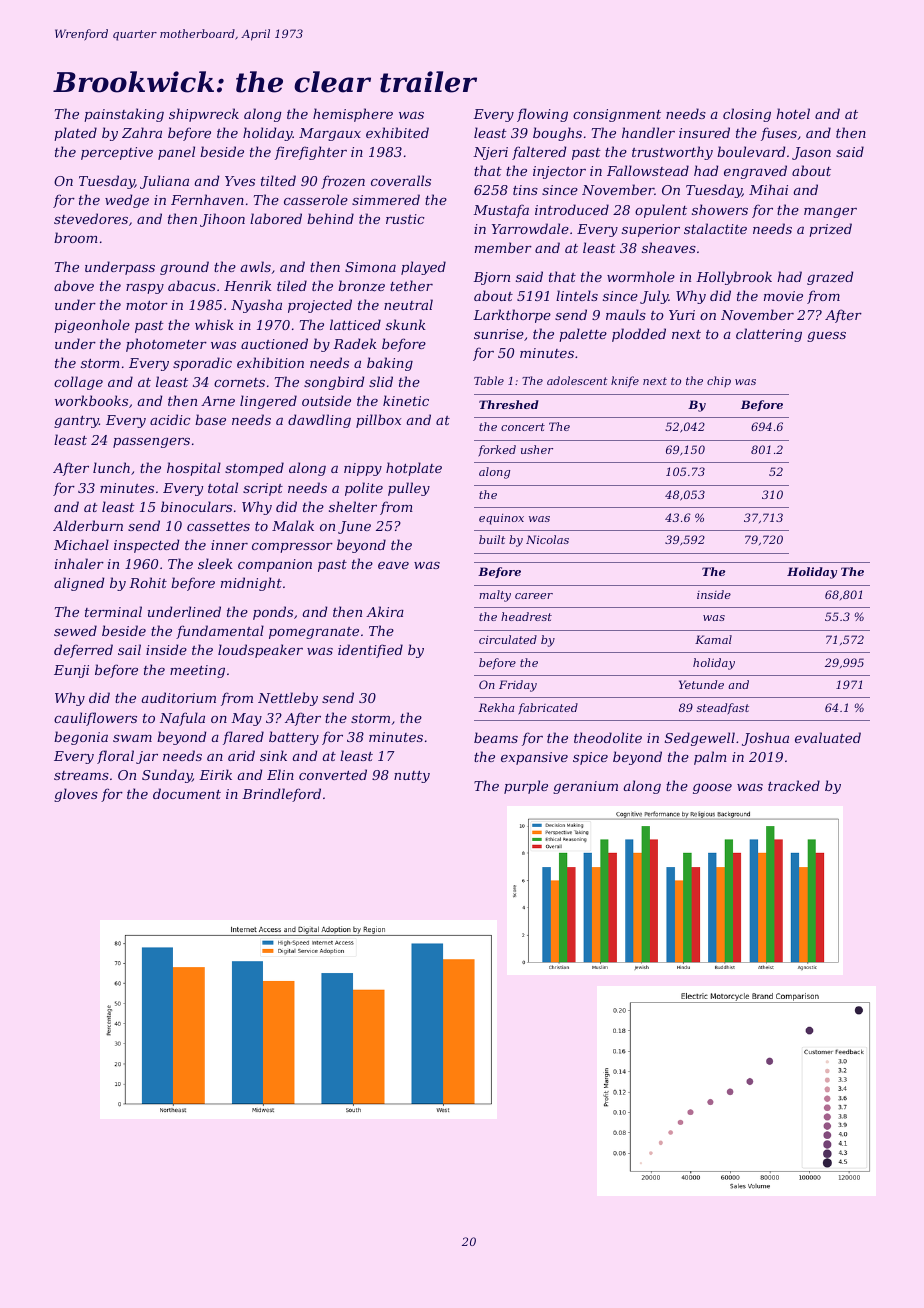  What do you see at coordinates (793, 113) in the image?
I see `hotel` at bounding box center [793, 113].
